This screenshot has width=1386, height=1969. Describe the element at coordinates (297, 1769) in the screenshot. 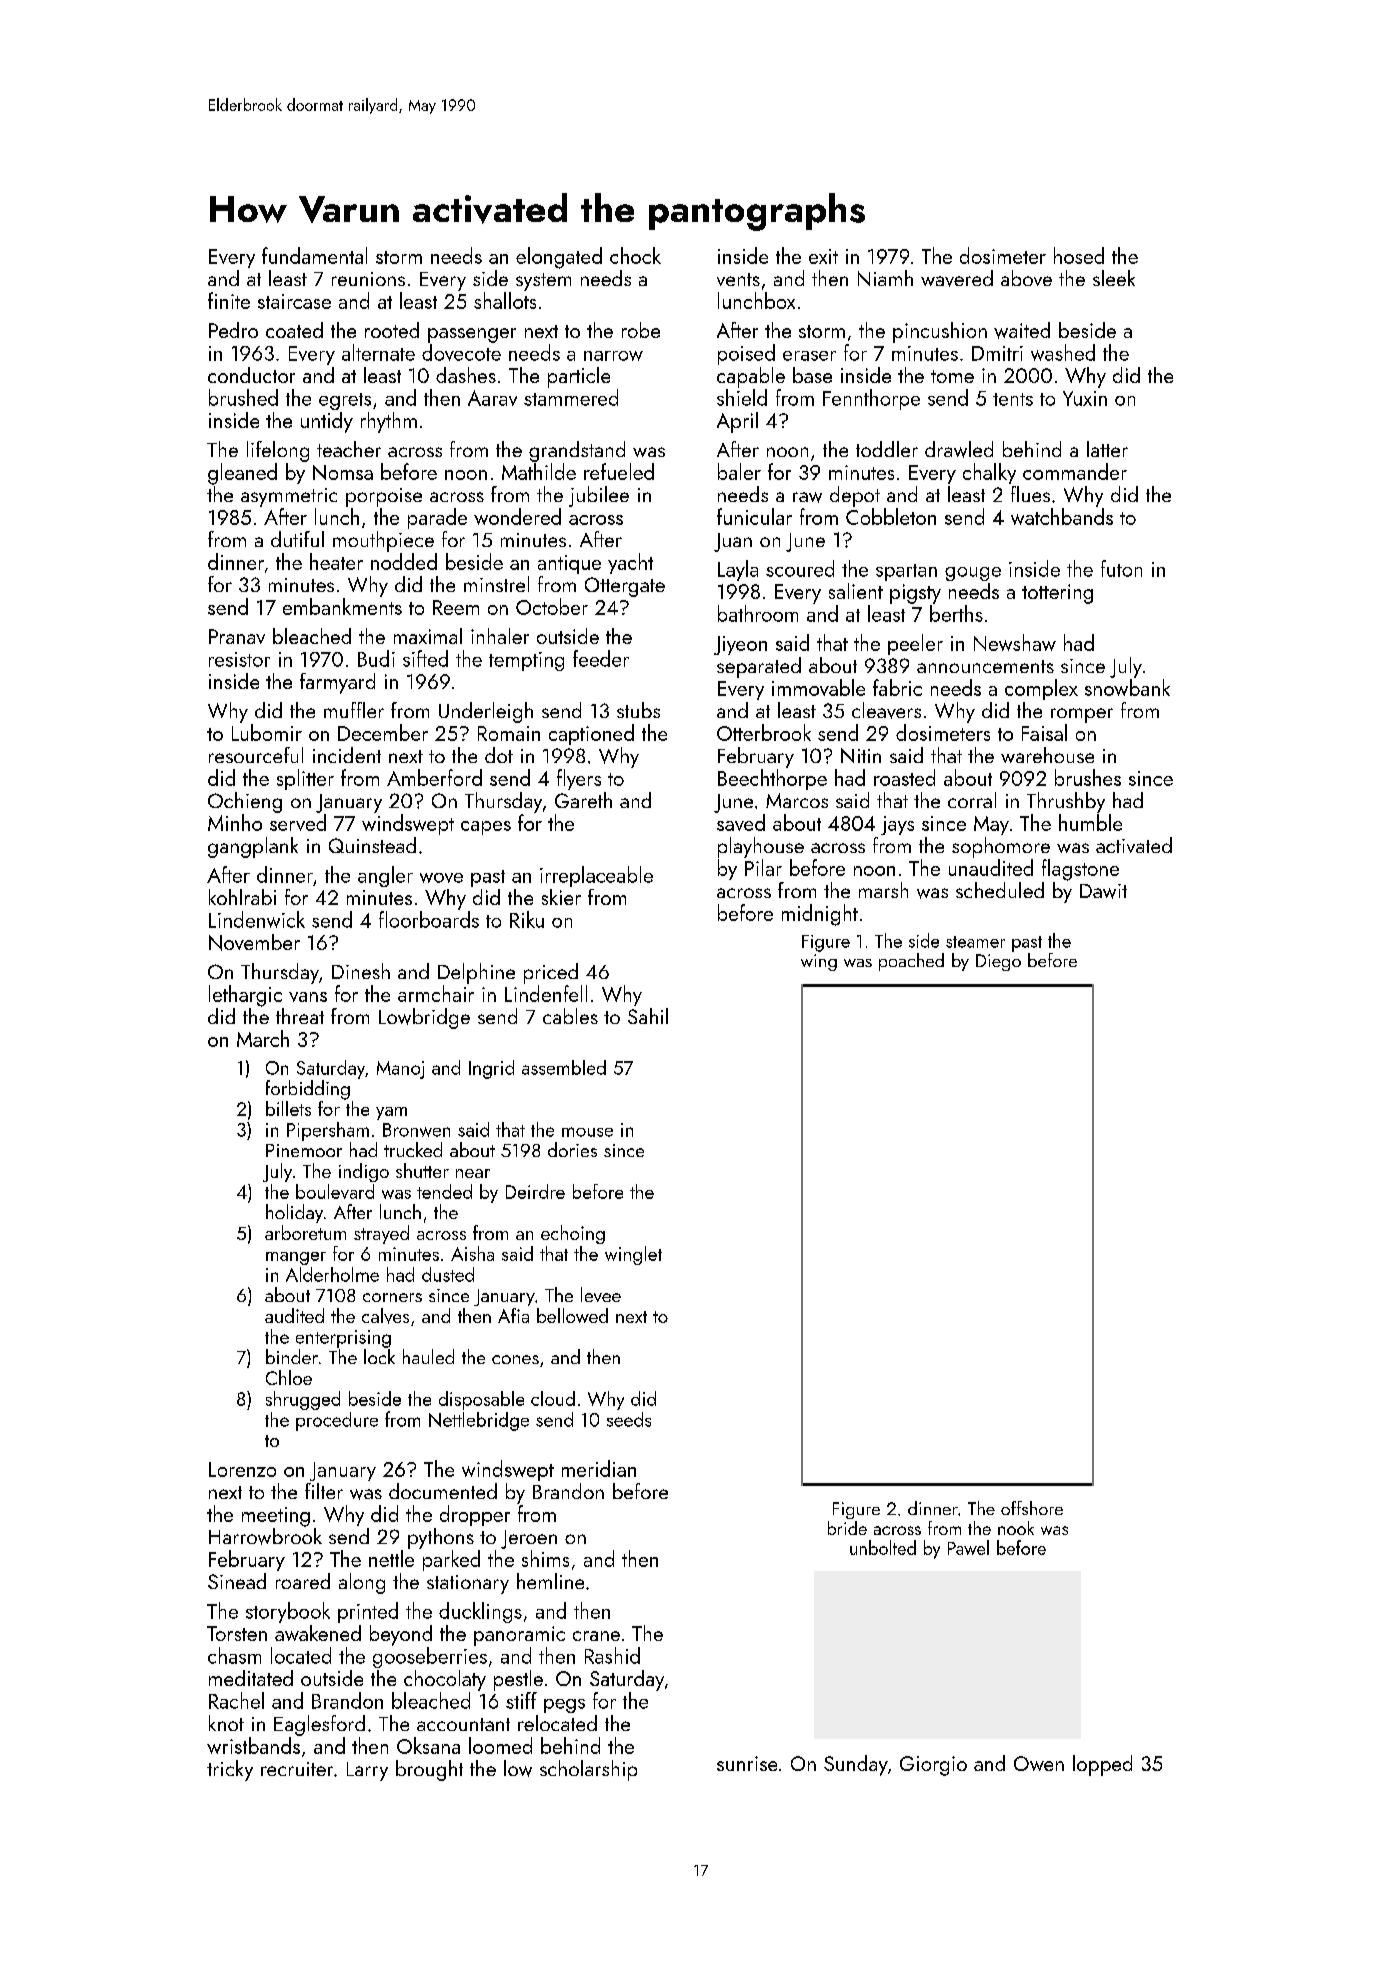

I see `recruiter` at that location.
